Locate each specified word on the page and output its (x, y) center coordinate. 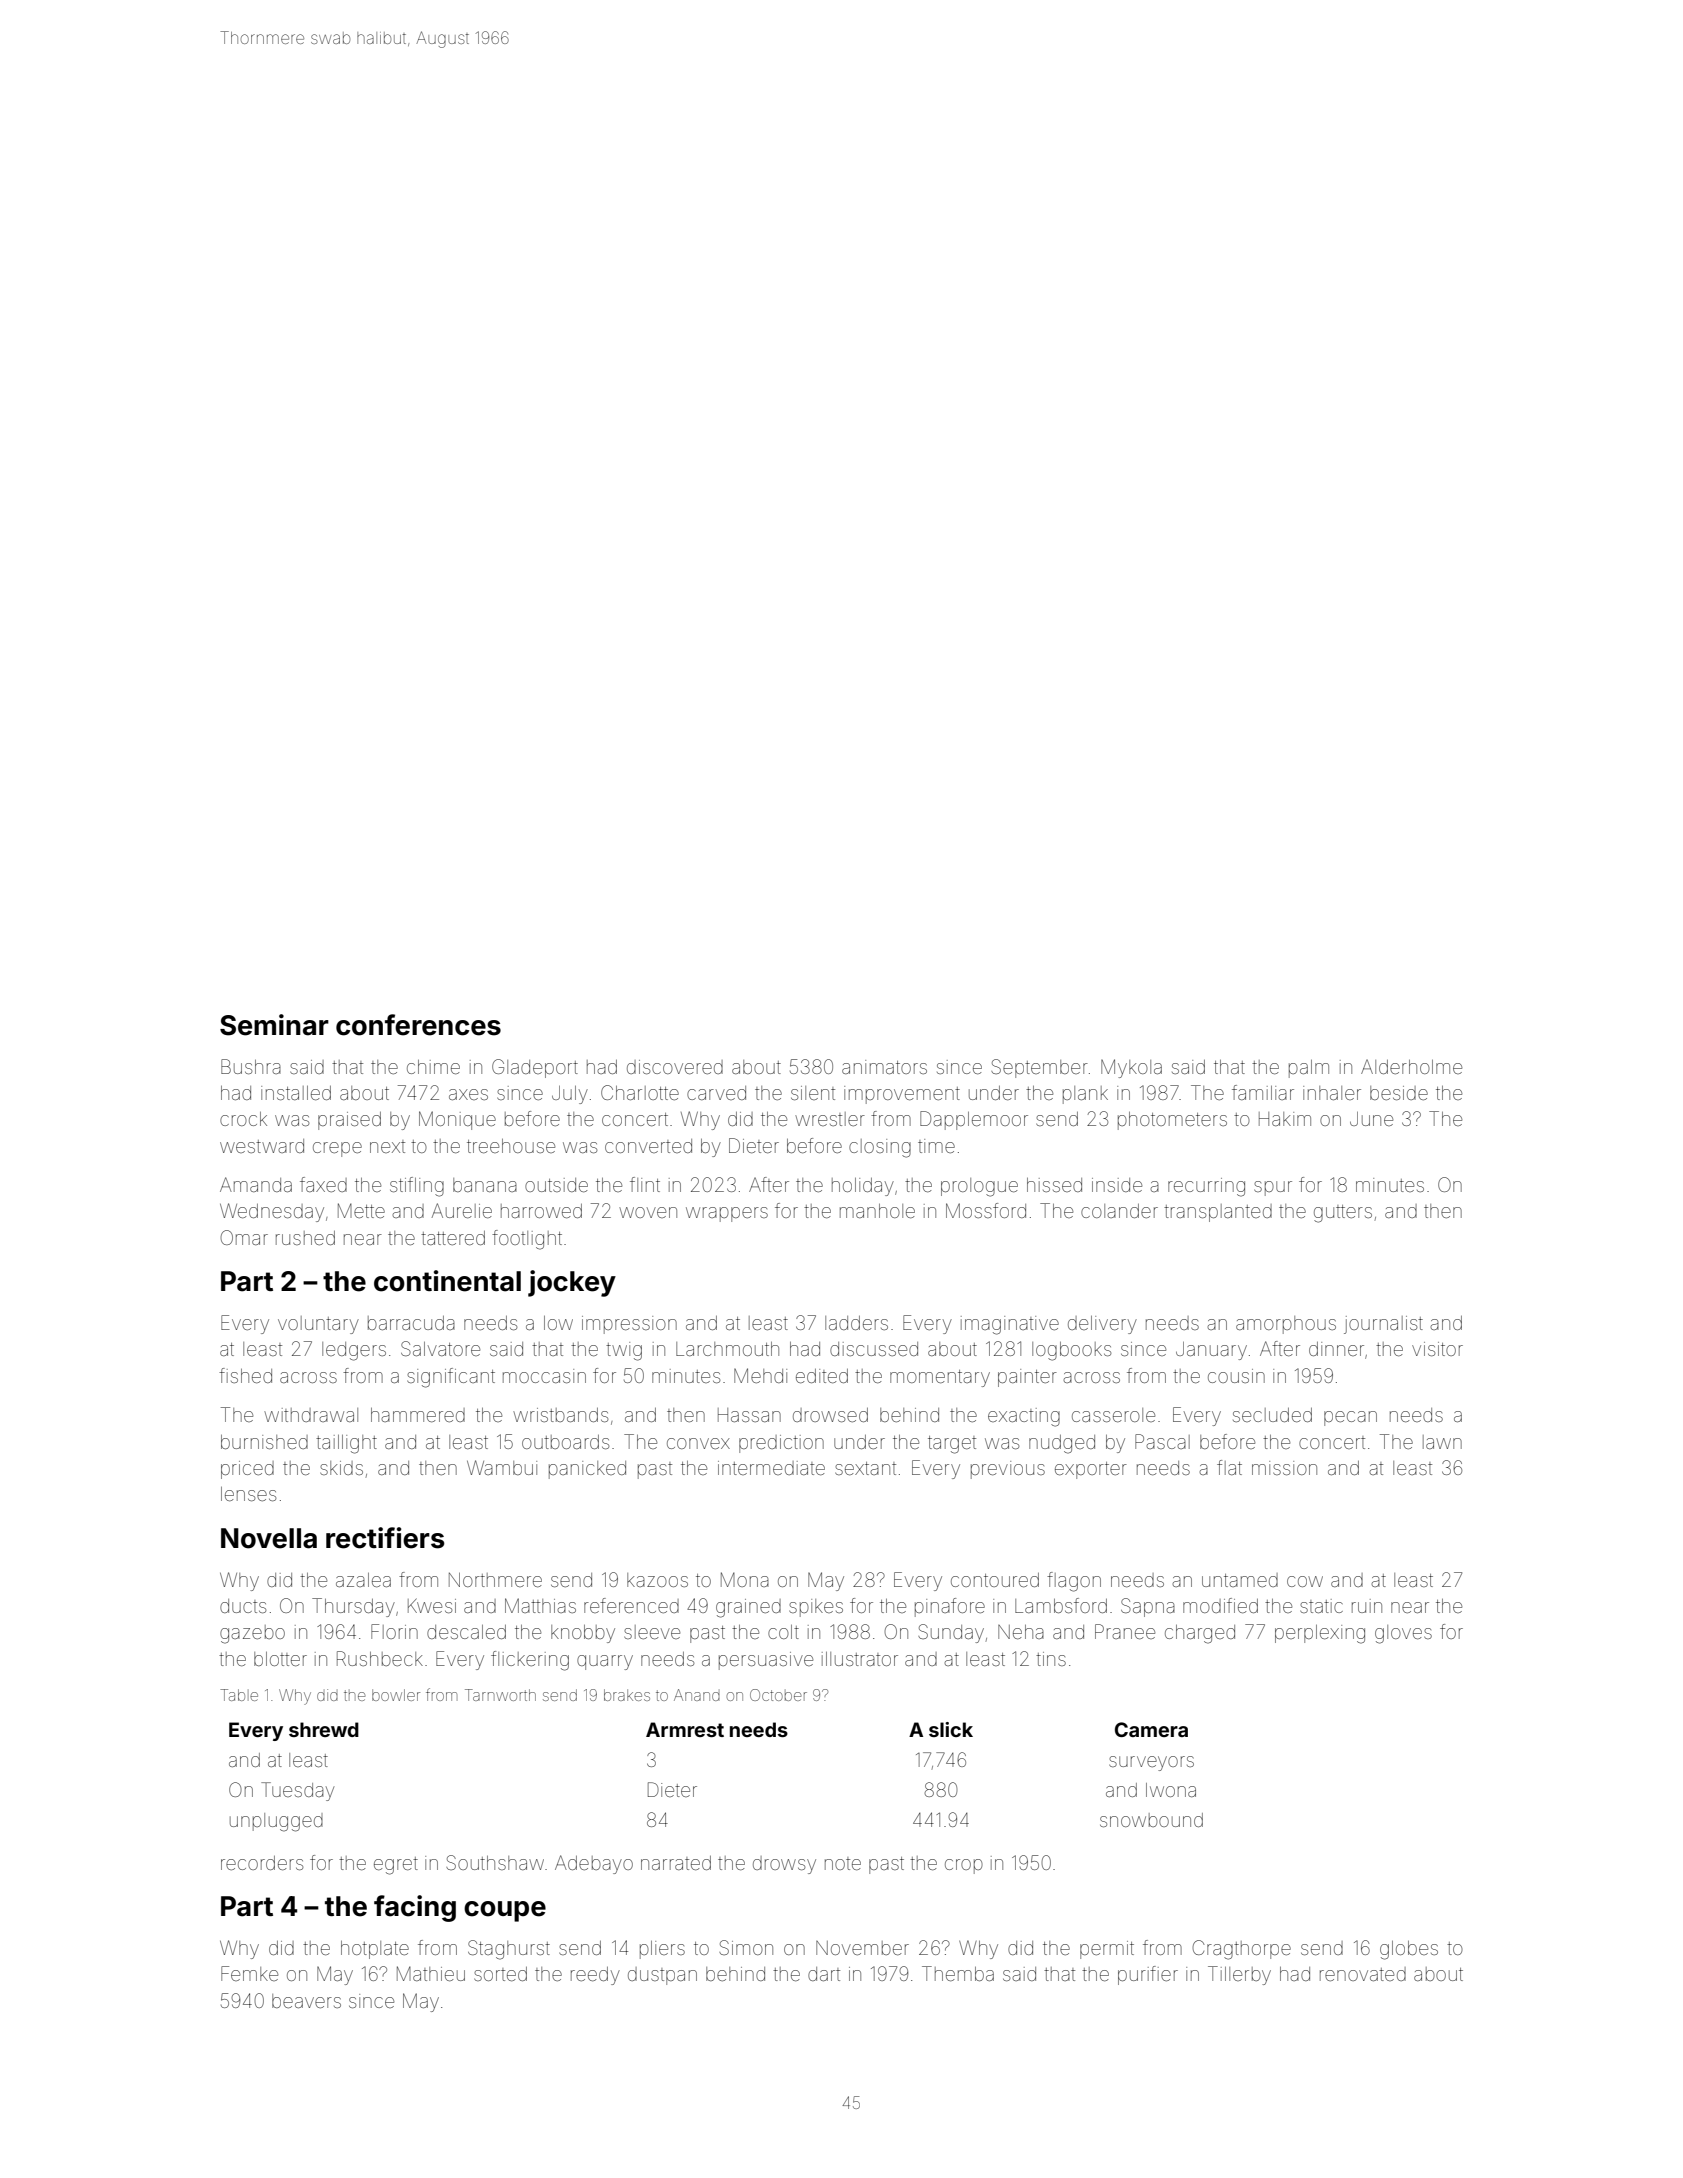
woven (648, 1212)
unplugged (276, 1822)
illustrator (860, 1659)
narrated (676, 1863)
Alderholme (1411, 1067)
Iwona (1171, 1790)
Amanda (256, 1184)
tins (1051, 1659)
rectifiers (385, 1538)
